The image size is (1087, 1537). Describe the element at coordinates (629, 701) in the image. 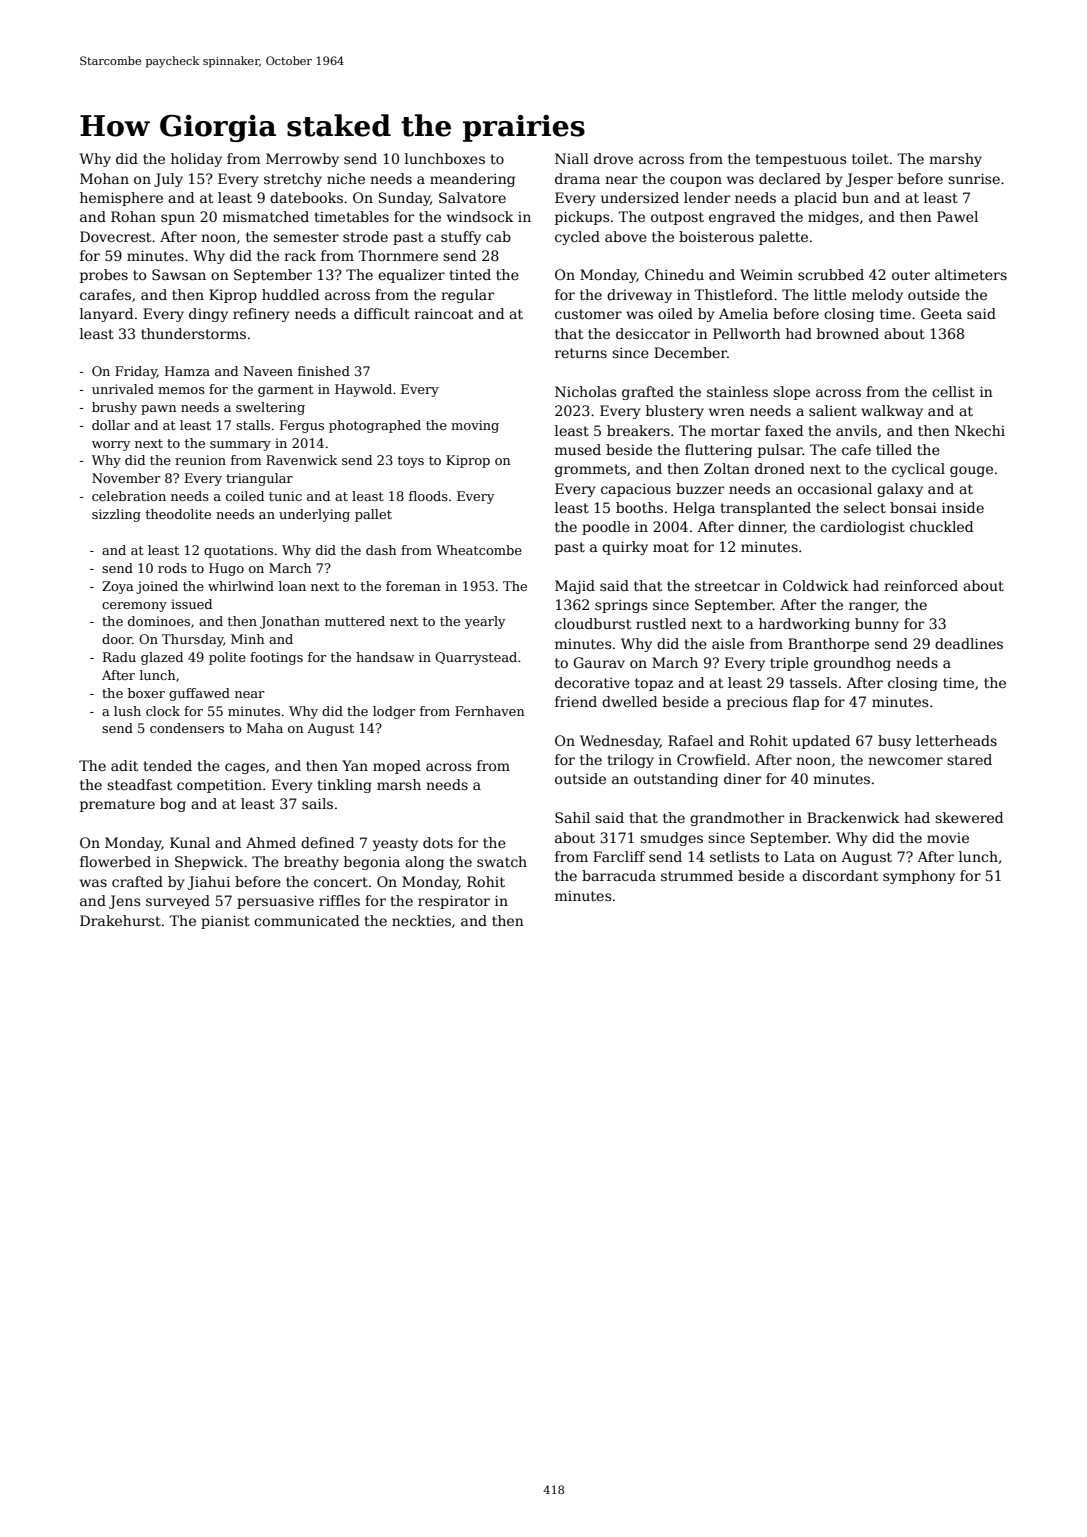

I see `dwelled` at that location.
